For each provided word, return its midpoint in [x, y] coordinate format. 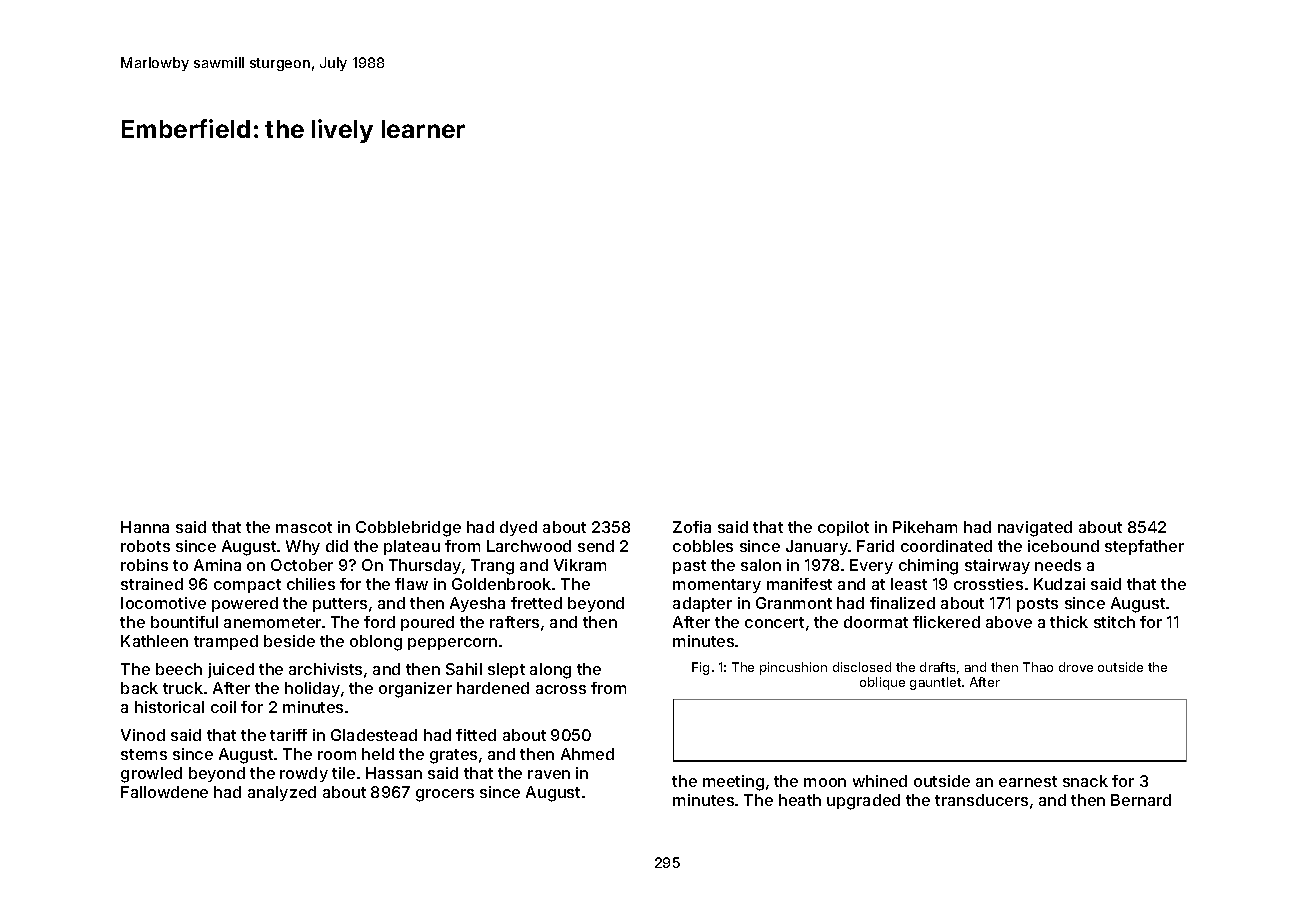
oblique [882, 683]
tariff [288, 735]
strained [152, 584]
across [561, 689]
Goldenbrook [501, 584]
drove [1076, 667]
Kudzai [1059, 584]
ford [379, 622]
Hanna [145, 527]
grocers [445, 795]
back [139, 688]
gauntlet [935, 683]
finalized [902, 603]
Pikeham [925, 527]
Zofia [692, 527]
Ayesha [477, 604]
